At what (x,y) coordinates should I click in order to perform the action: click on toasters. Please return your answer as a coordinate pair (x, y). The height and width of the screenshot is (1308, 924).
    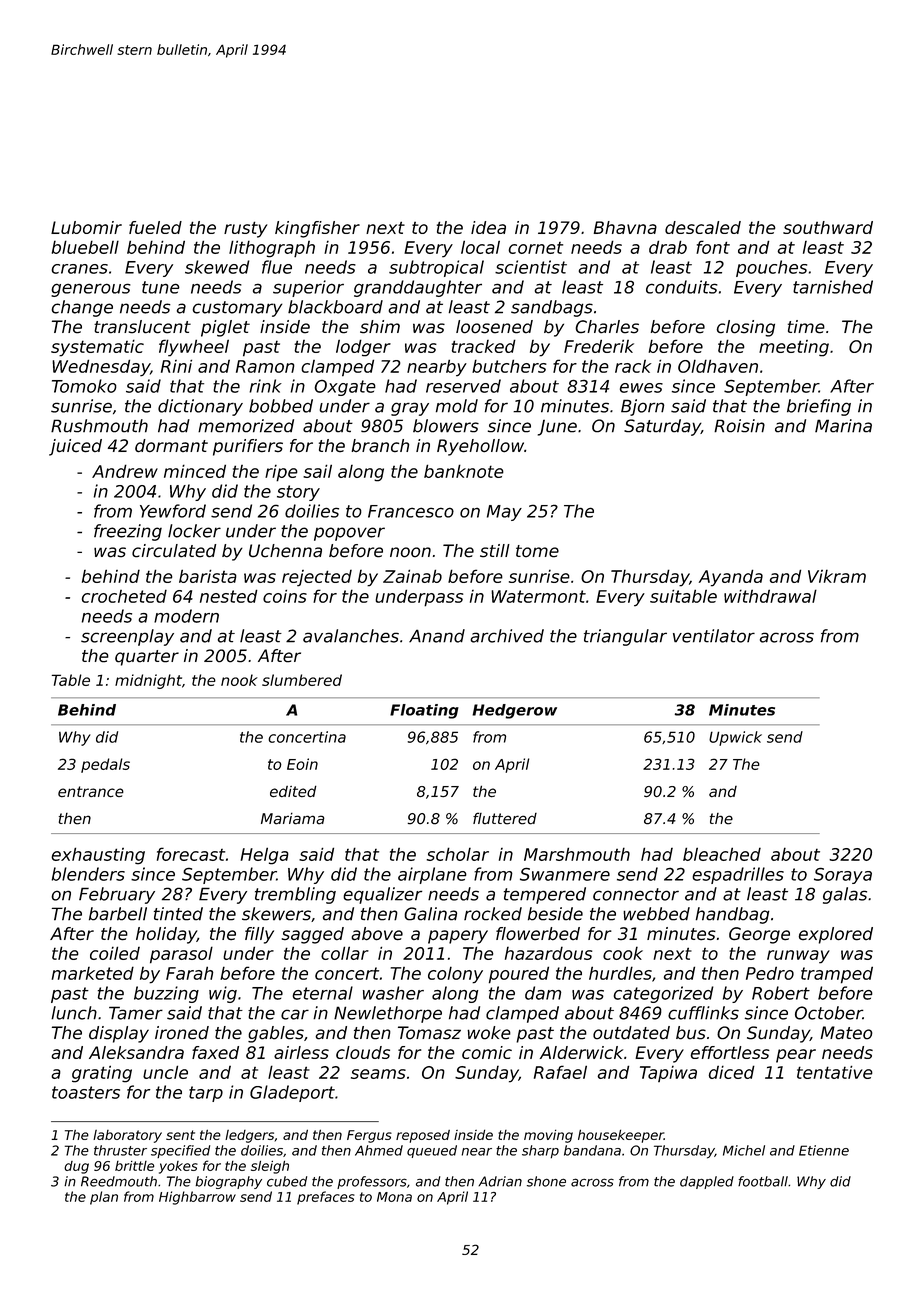
    Looking at the image, I should click on (86, 1092).
